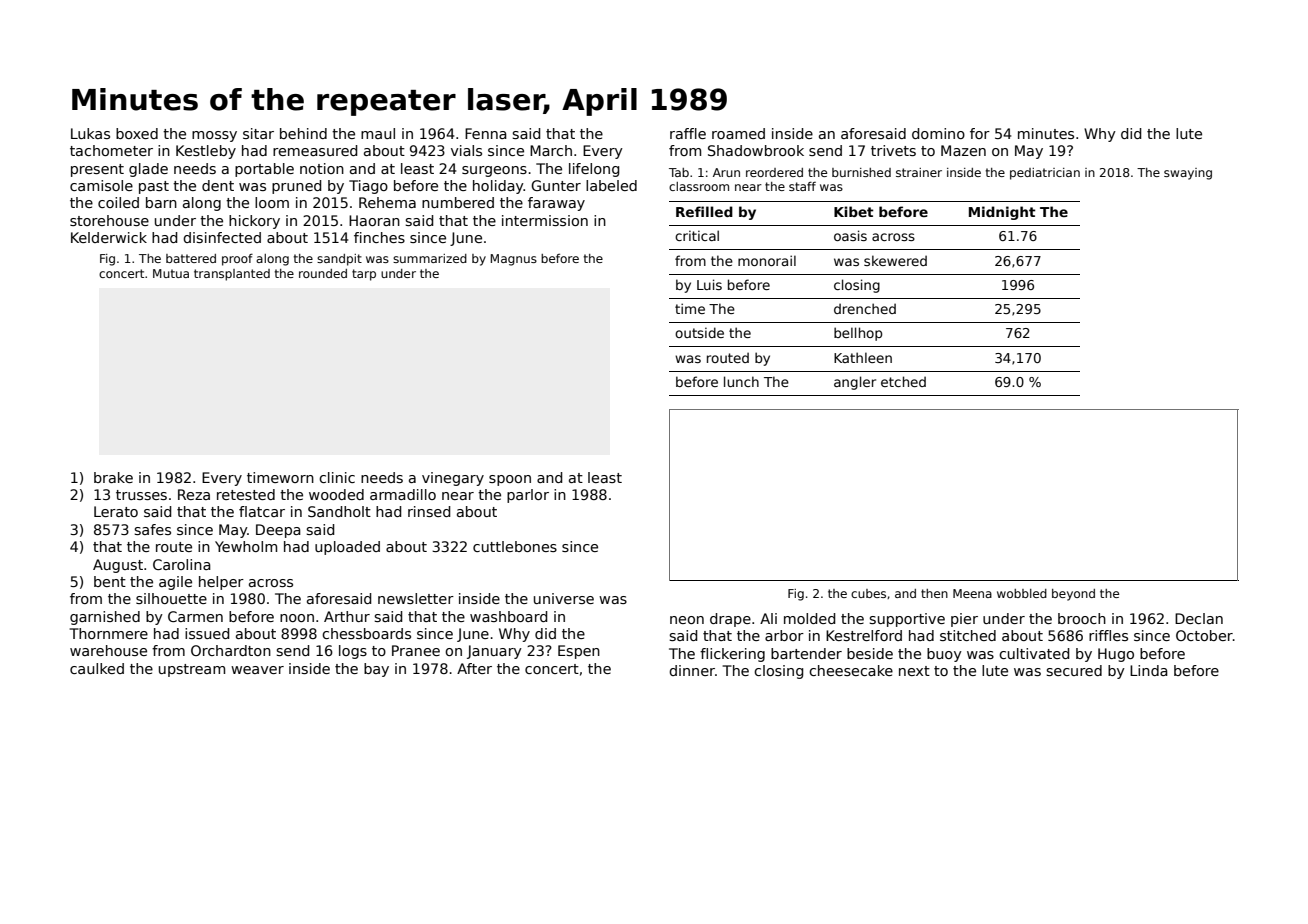  What do you see at coordinates (113, 477) in the screenshot?
I see `brake` at bounding box center [113, 477].
